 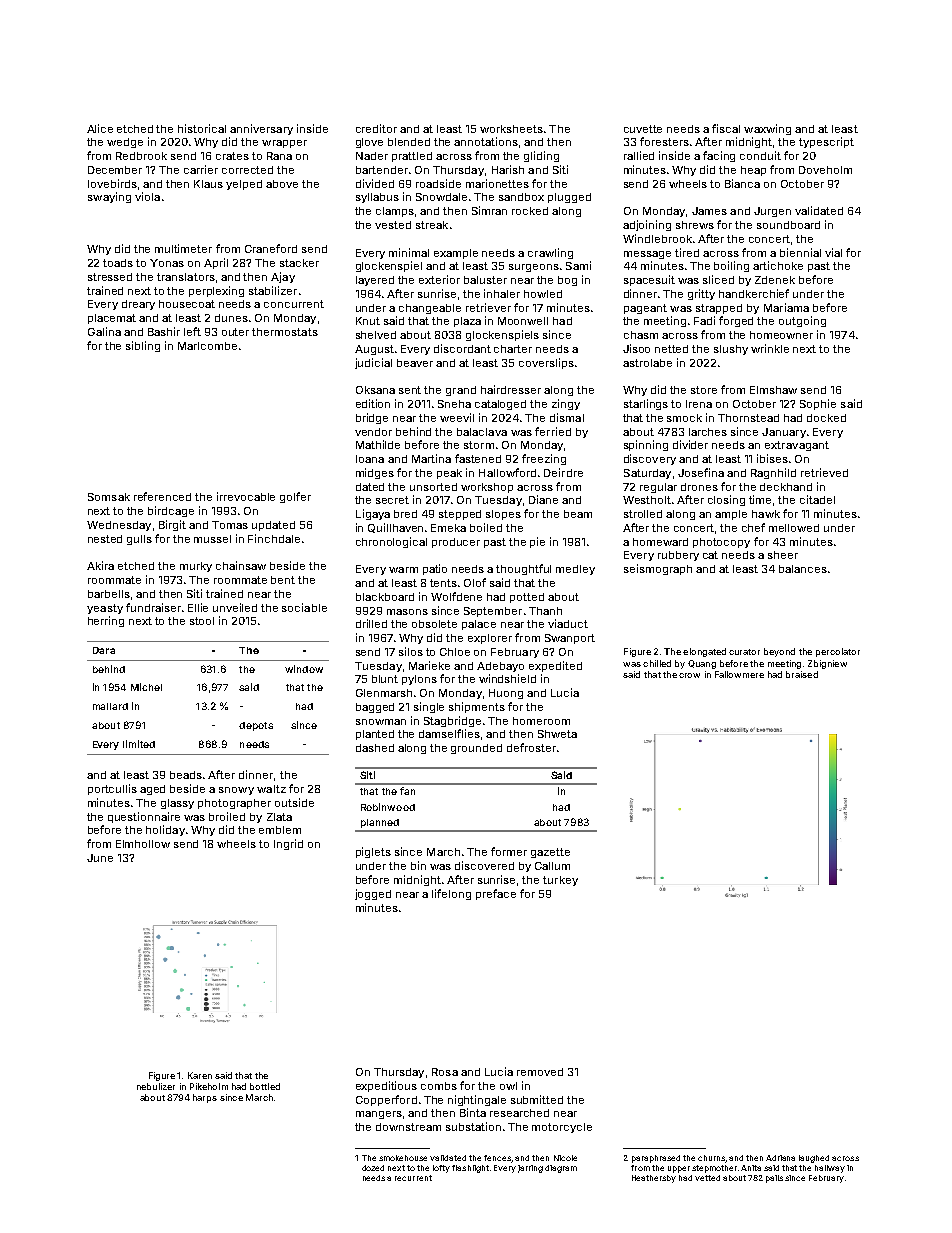 What do you see at coordinates (780, 1158) in the screenshot?
I see `Adriana` at bounding box center [780, 1158].
